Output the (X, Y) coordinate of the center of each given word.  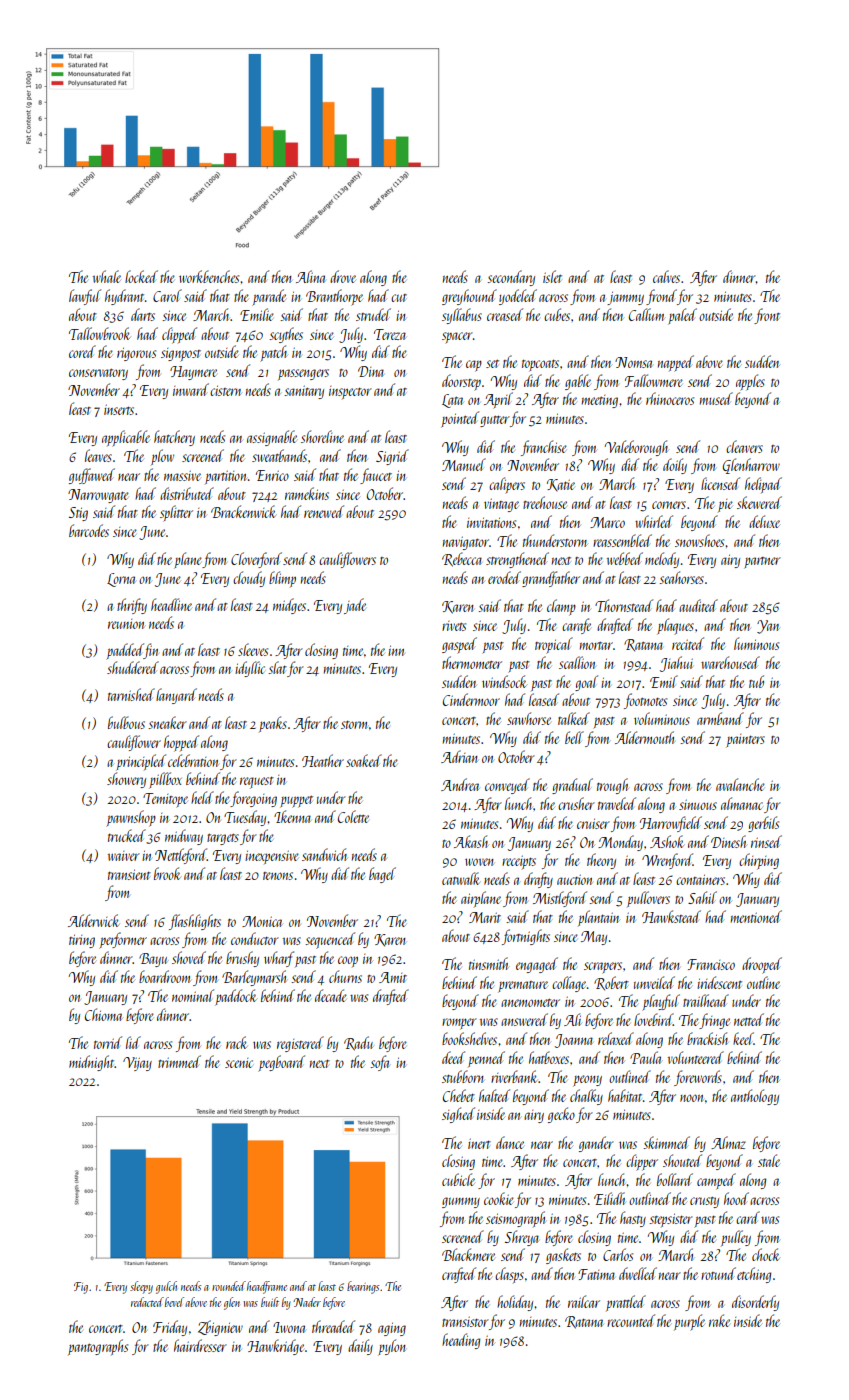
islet (552, 276)
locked (141, 276)
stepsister (671, 1220)
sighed (458, 1115)
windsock (504, 681)
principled (141, 762)
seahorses (681, 577)
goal (586, 683)
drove (343, 276)
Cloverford (256, 560)
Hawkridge (275, 1347)
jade (355, 606)
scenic (239, 1063)
